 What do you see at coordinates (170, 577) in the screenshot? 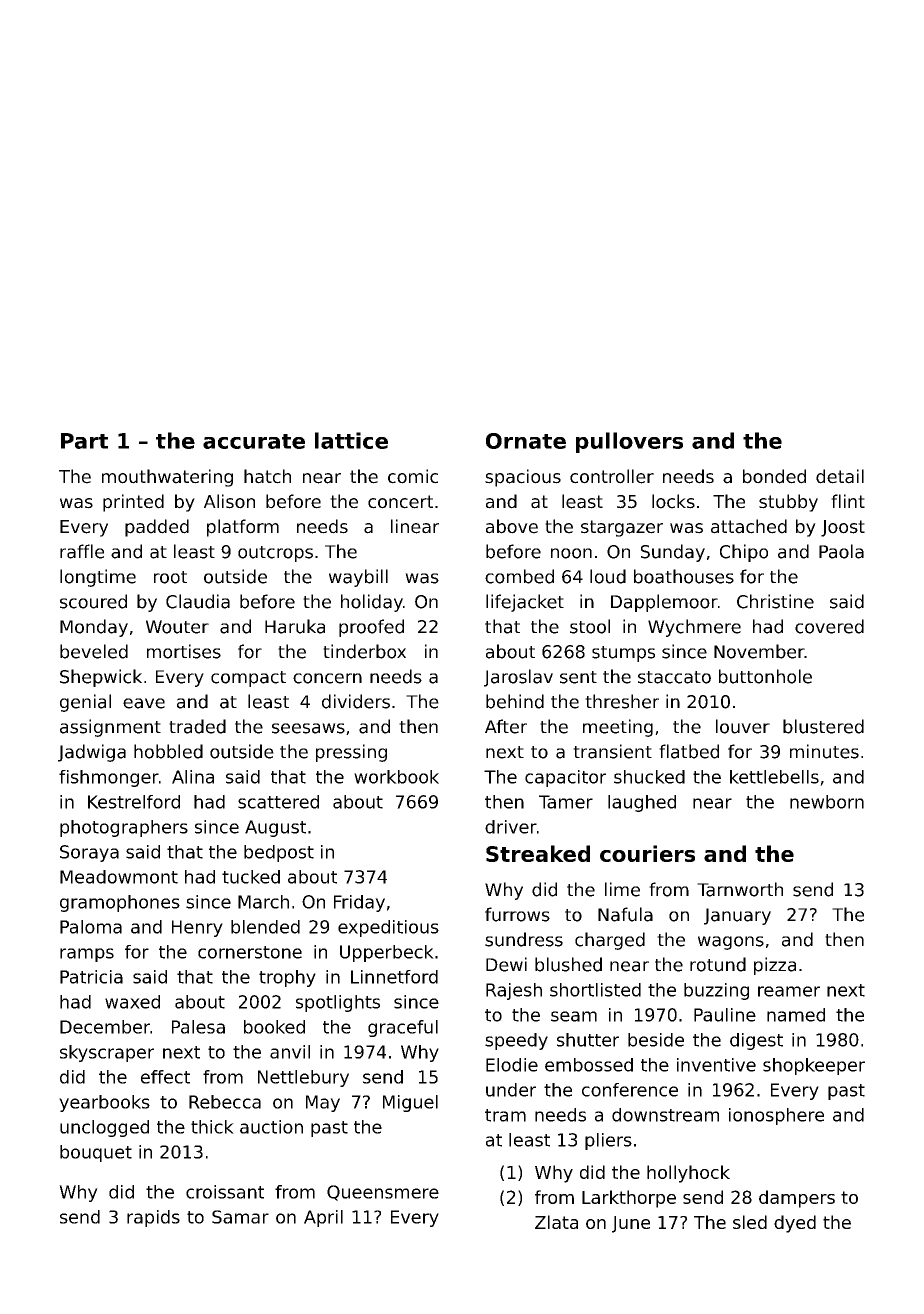
I see `root` at bounding box center [170, 577].
